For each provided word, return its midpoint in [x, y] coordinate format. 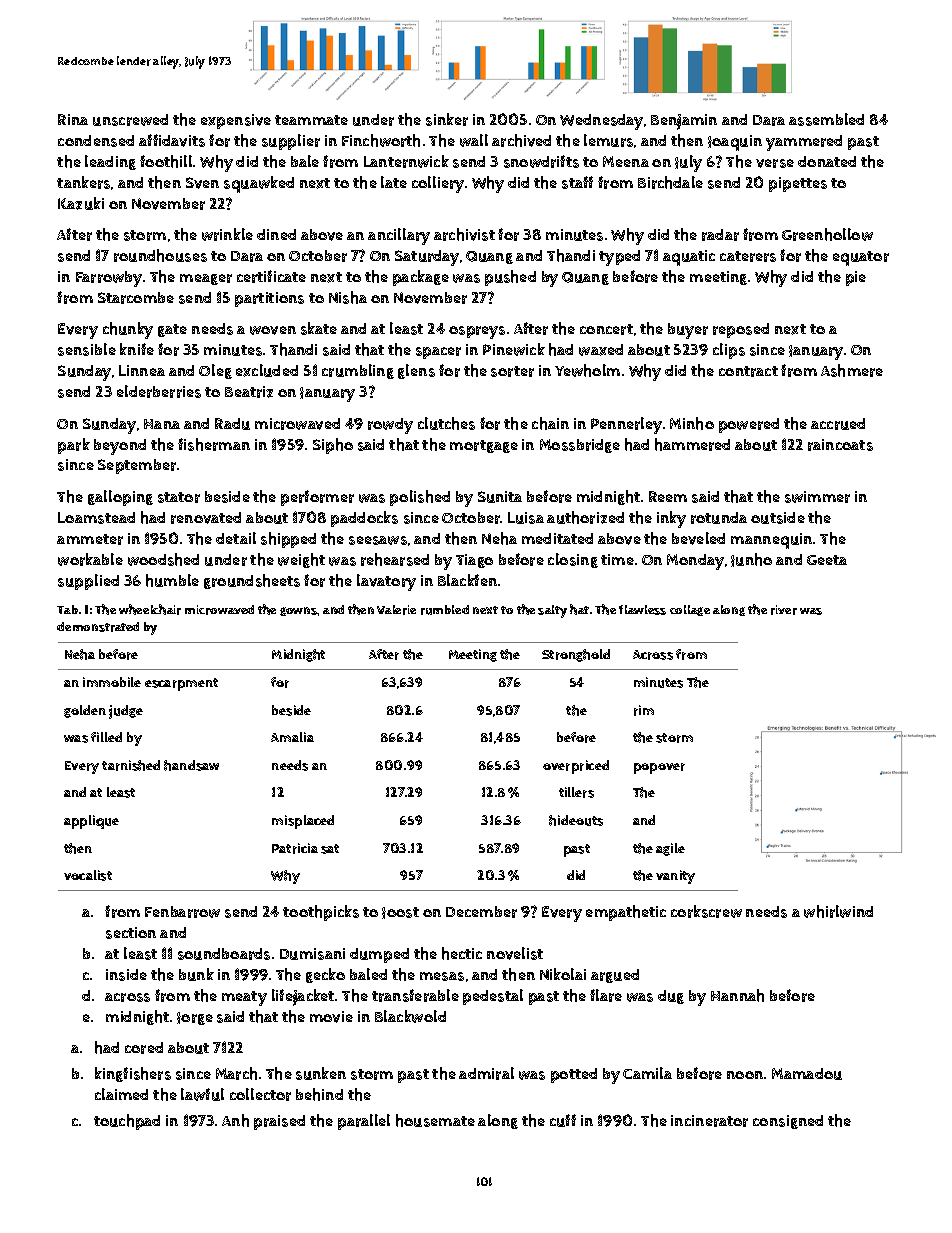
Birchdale [670, 182]
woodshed [163, 559]
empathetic [626, 913]
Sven [202, 183]
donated [827, 161]
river [784, 610]
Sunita [500, 497]
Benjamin [684, 122]
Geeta [827, 560]
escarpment [181, 684]
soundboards [224, 954]
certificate [271, 276]
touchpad [127, 1122]
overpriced [576, 767]
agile [670, 849]
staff [577, 182]
